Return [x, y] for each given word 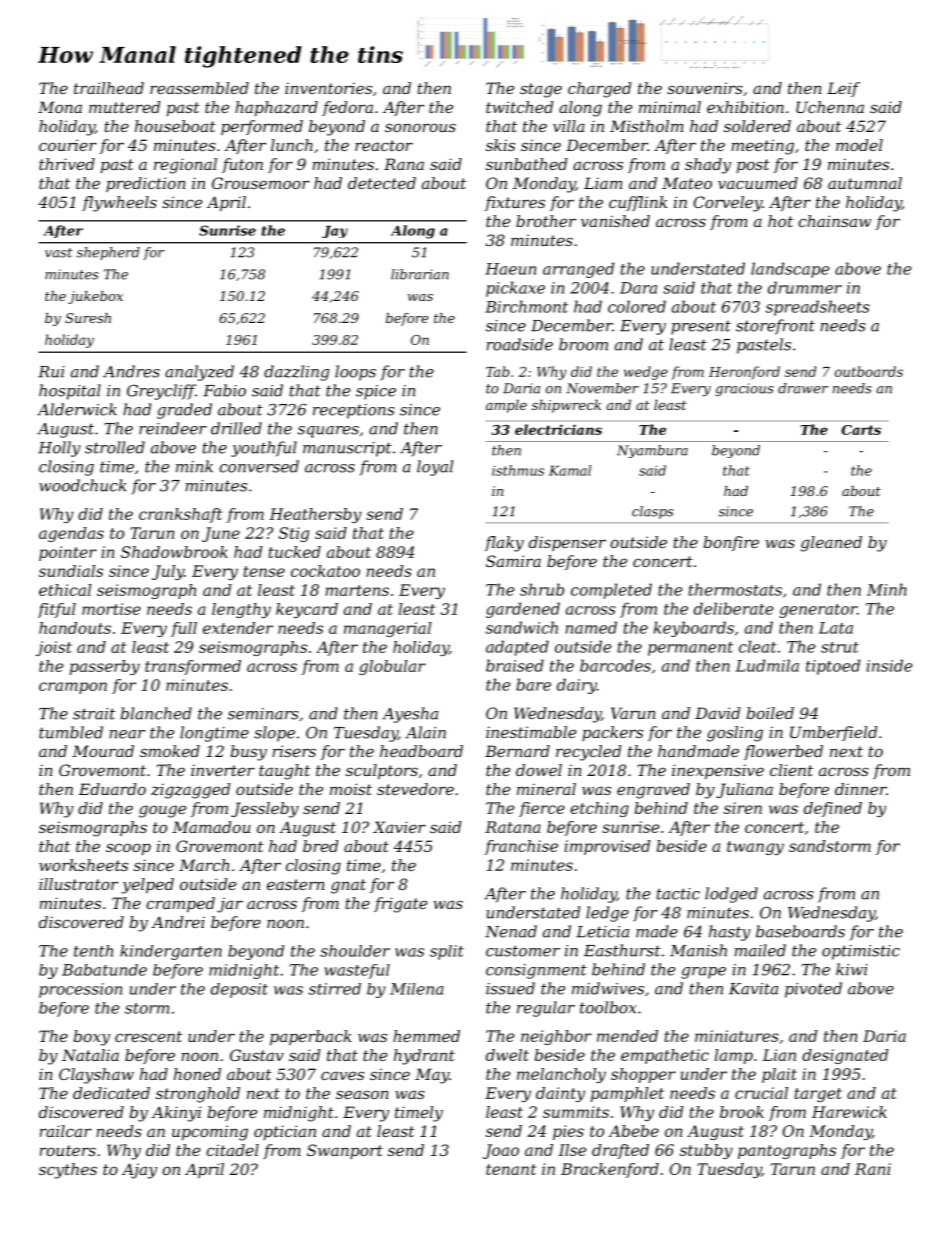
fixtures [515, 203]
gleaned [831, 544]
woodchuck [83, 485]
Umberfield [833, 733]
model [859, 145]
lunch [292, 145]
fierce [542, 809]
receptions [354, 411]
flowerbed [783, 752]
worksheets [83, 865]
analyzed [199, 373]
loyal [435, 468]
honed [197, 1074]
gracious [744, 389]
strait [94, 714]
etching [599, 809]
